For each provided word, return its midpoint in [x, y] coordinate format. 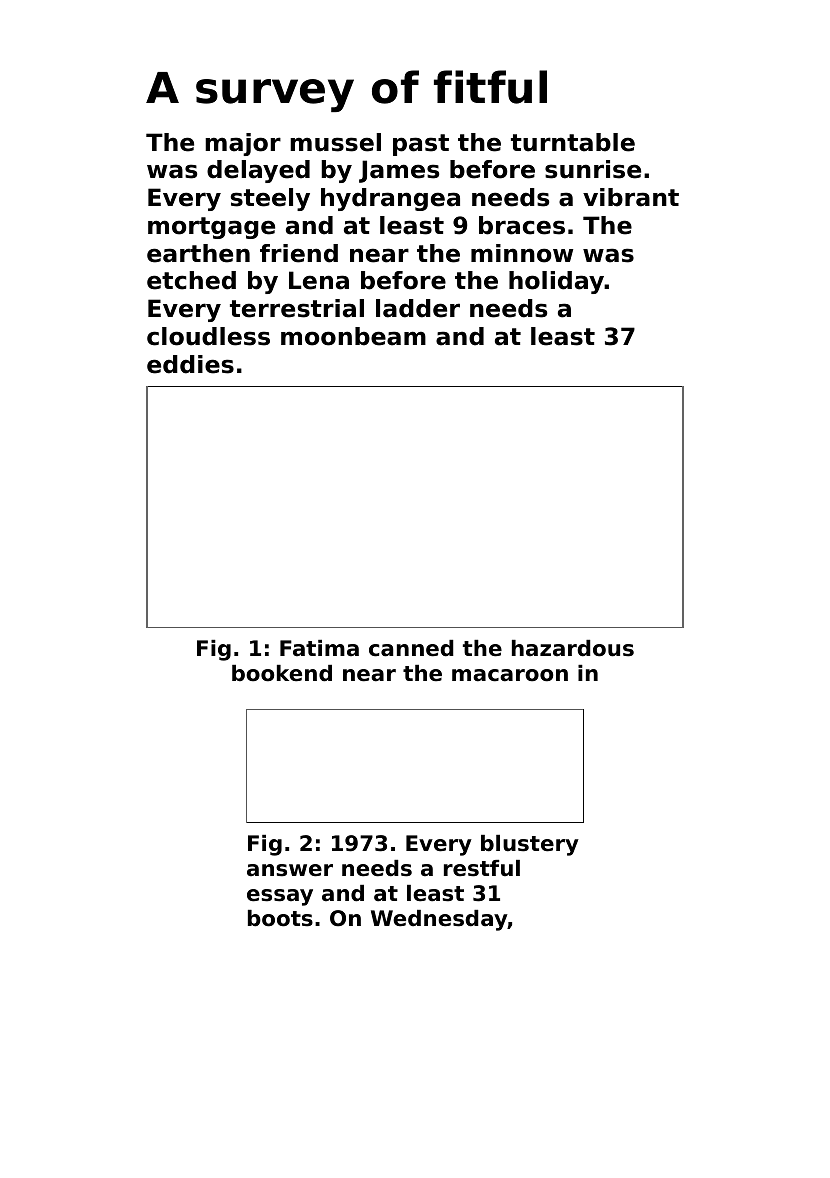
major [243, 144]
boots [280, 918]
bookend [282, 673]
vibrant [631, 197]
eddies [190, 364]
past [421, 145]
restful [482, 868]
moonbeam [353, 336]
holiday [557, 282]
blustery [530, 845]
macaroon [510, 675]
